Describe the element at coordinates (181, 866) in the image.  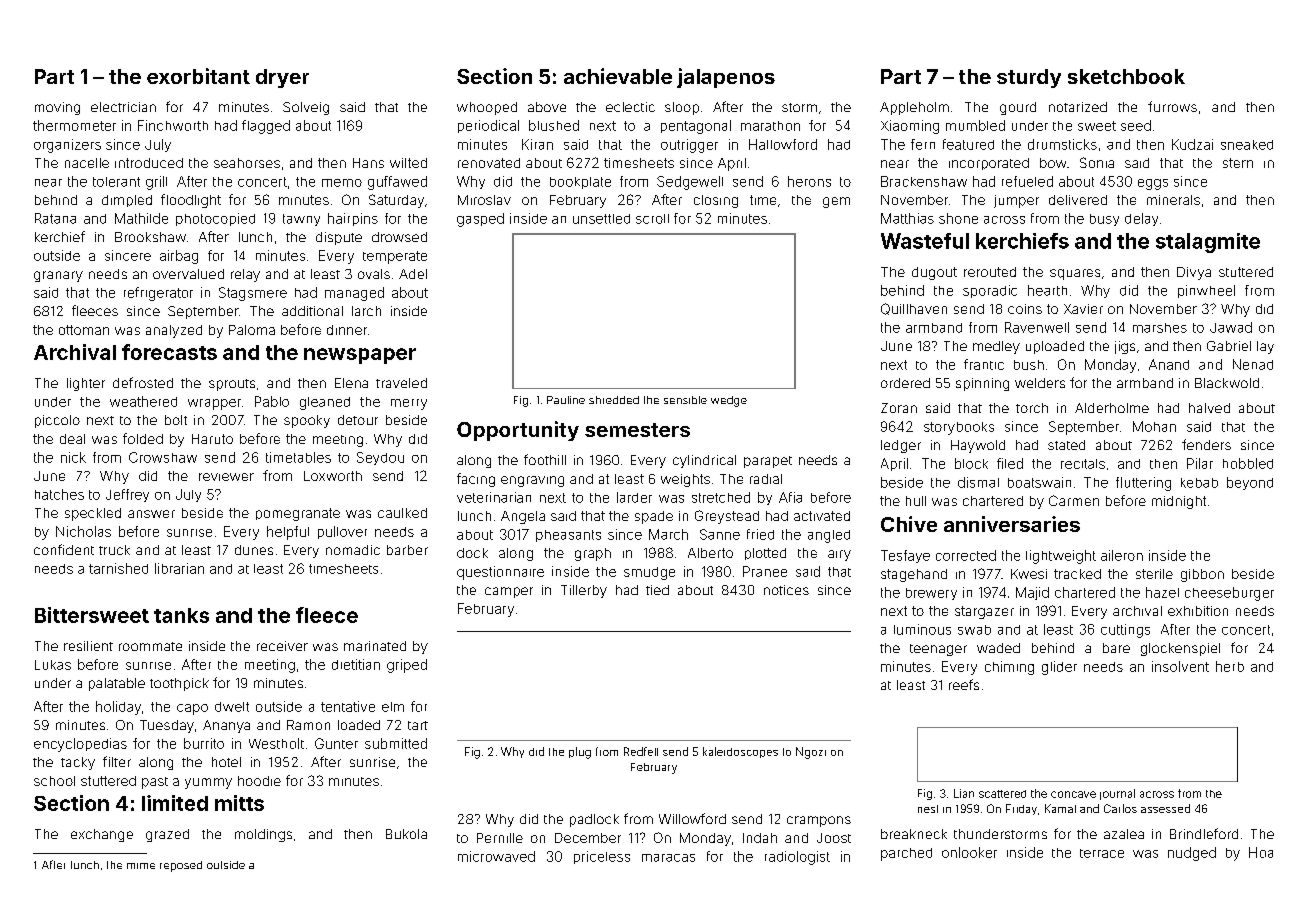
I see `reposed` at that location.
